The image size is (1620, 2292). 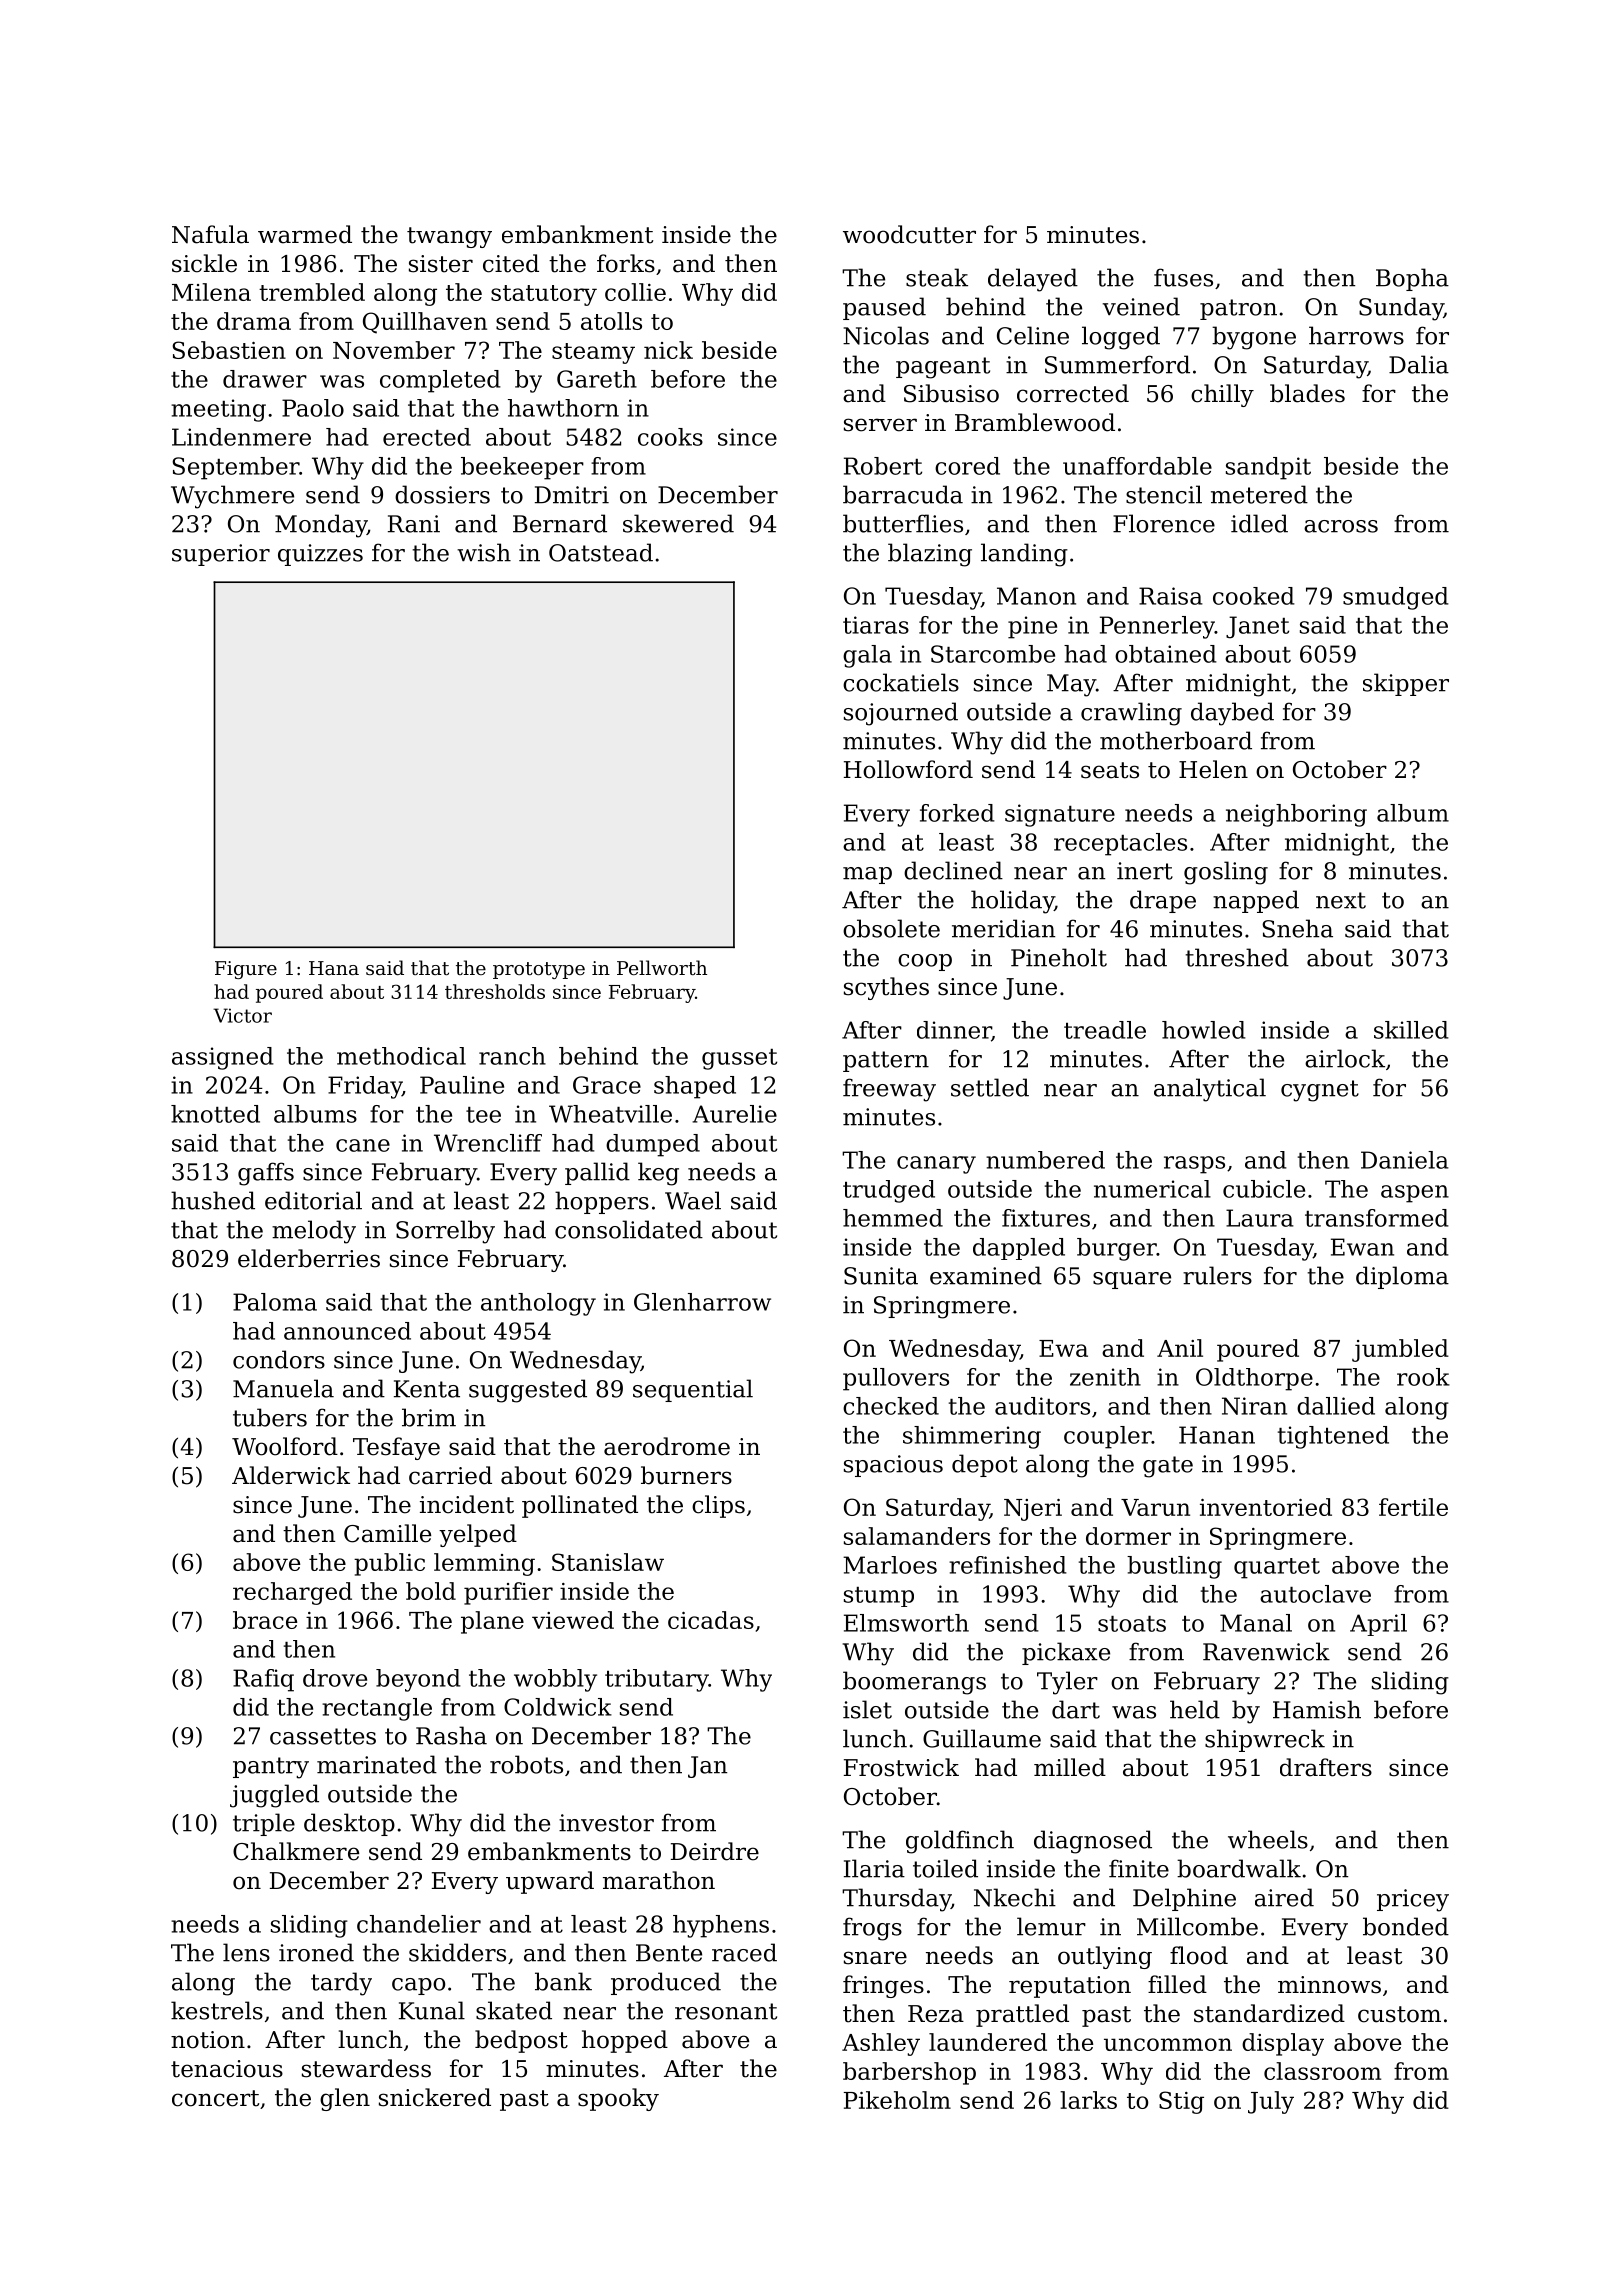 What do you see at coordinates (291, 1475) in the document?
I see `Alderwick` at bounding box center [291, 1475].
